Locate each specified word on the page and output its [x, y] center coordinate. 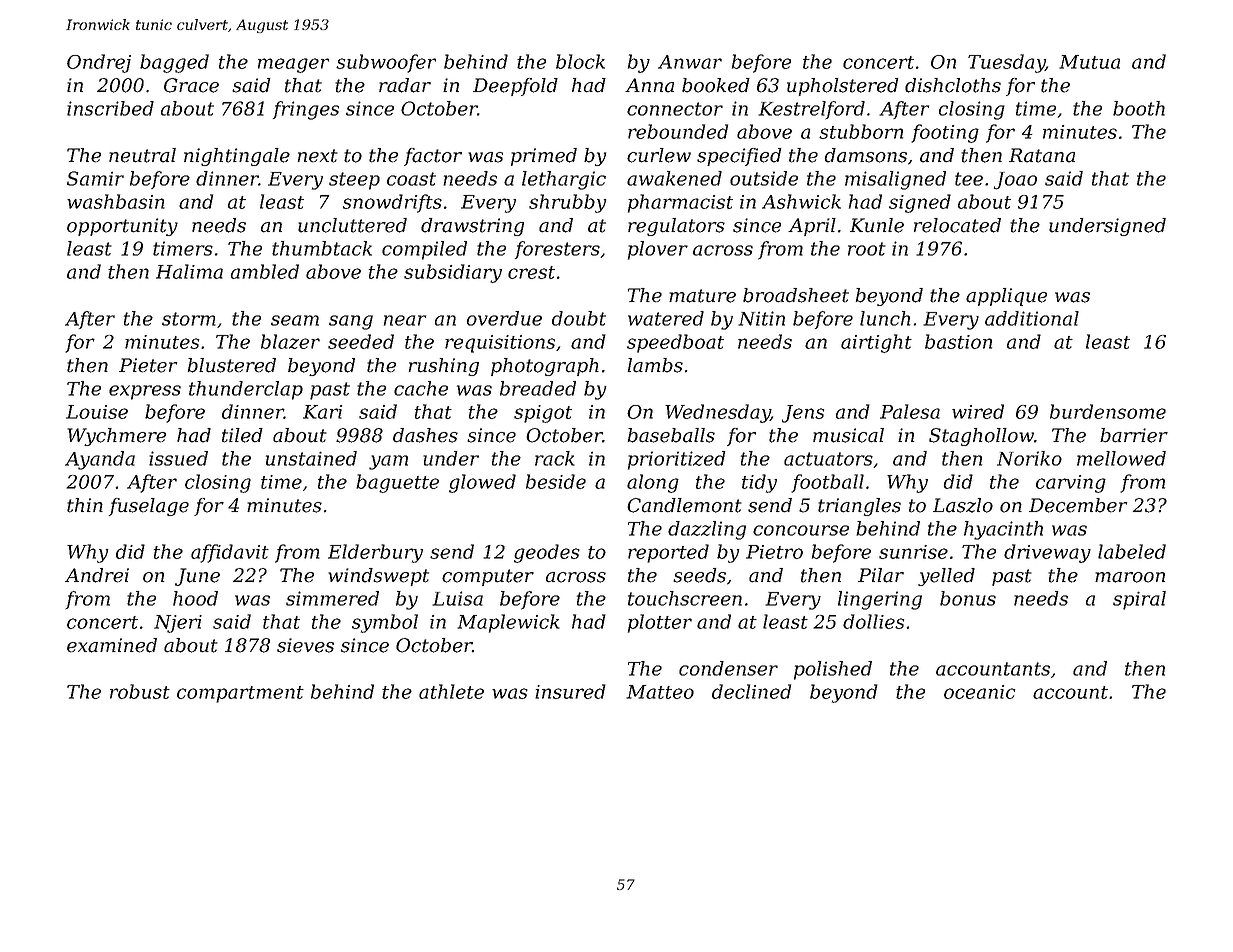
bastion [958, 341]
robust [140, 691]
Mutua [1089, 62]
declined [751, 691]
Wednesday [717, 413]
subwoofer [386, 63]
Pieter [148, 365]
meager [293, 65]
